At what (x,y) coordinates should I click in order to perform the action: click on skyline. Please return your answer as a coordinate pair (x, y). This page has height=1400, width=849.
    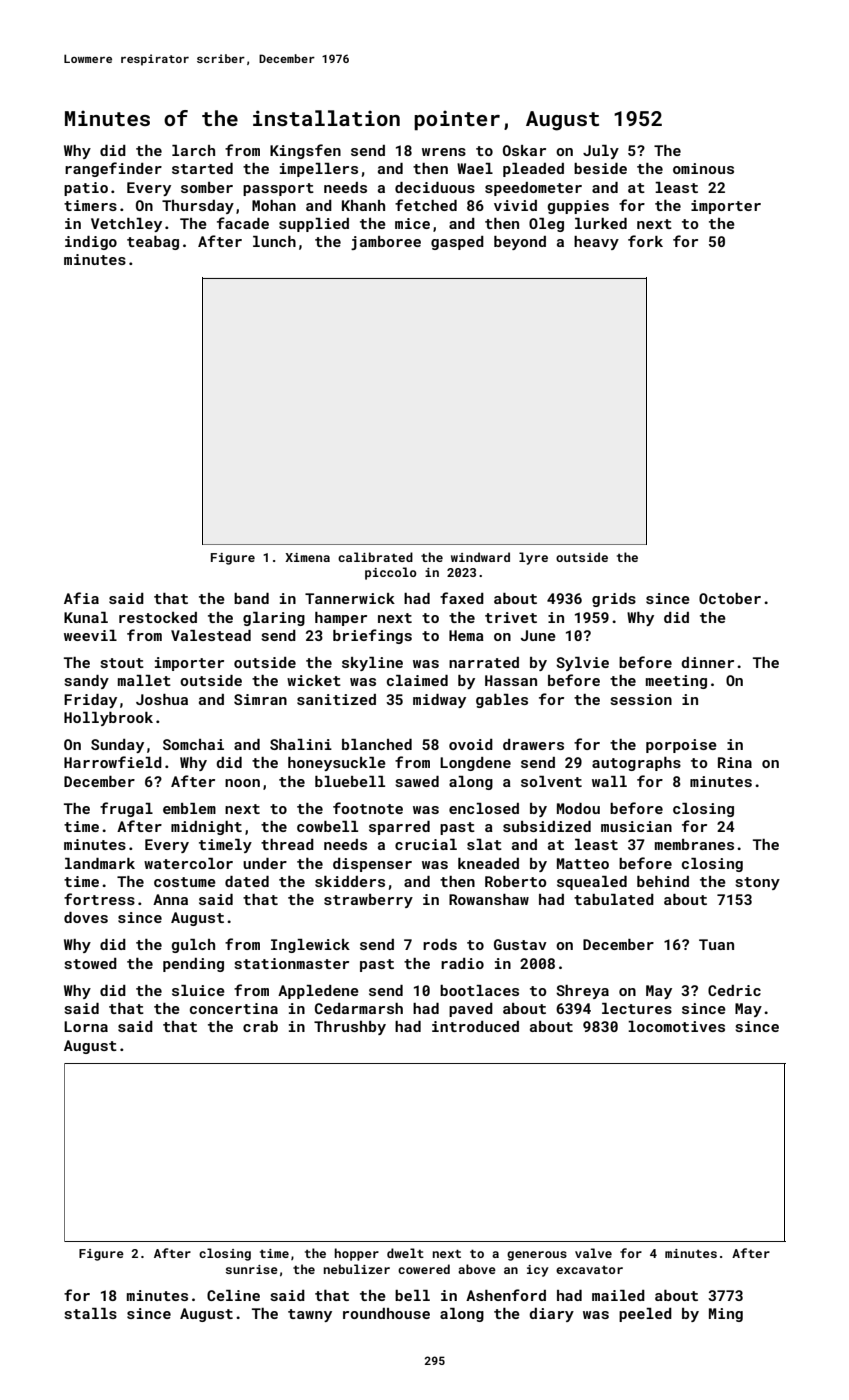
    Looking at the image, I should click on (372, 664).
